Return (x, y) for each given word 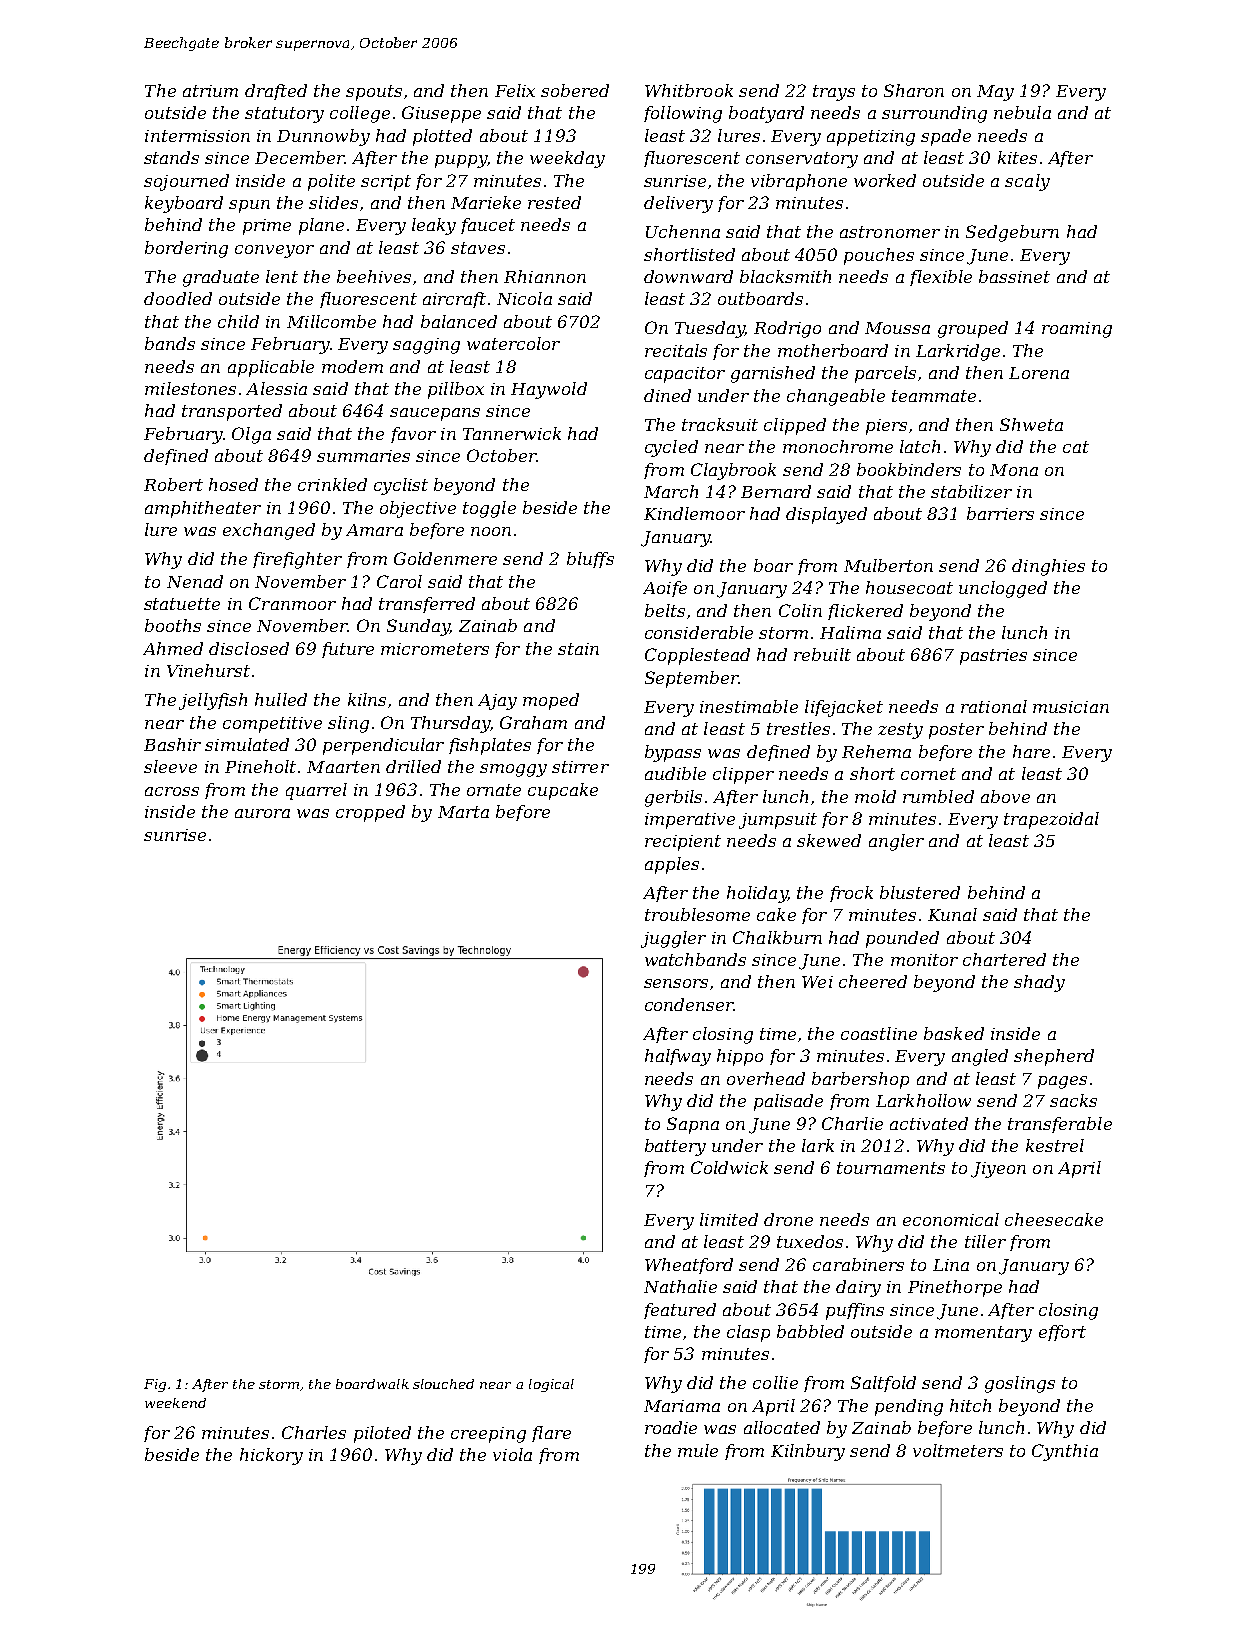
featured (680, 1311)
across (172, 791)
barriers (1000, 513)
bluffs (590, 560)
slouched (443, 1384)
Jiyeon (998, 1170)
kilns (367, 699)
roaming (1077, 330)
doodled (178, 298)
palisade (788, 1102)
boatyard (766, 114)
